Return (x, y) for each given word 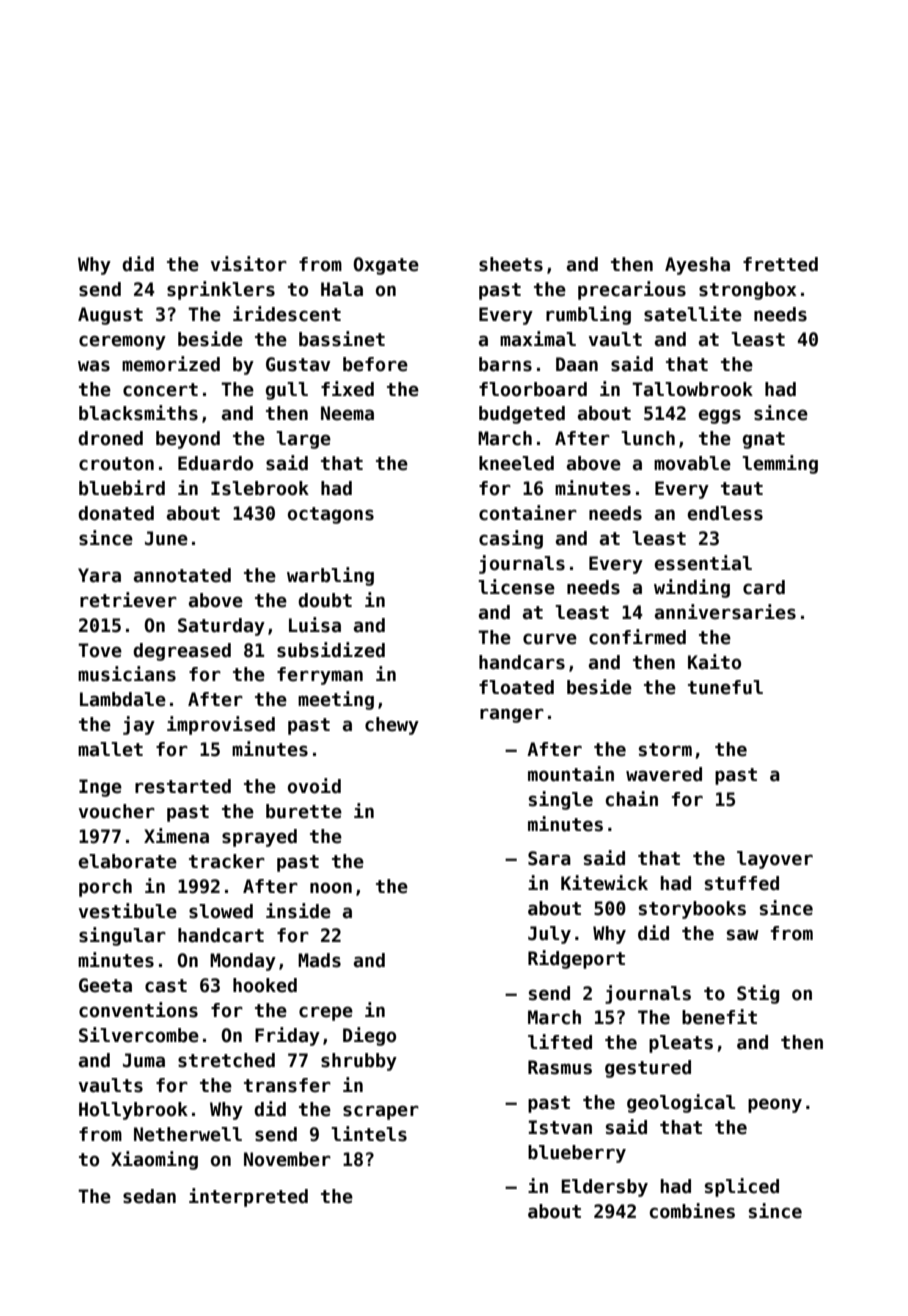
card (764, 587)
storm (665, 750)
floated (516, 687)
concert (160, 390)
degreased (182, 652)
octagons (331, 515)
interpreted (248, 1197)
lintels (369, 1134)
